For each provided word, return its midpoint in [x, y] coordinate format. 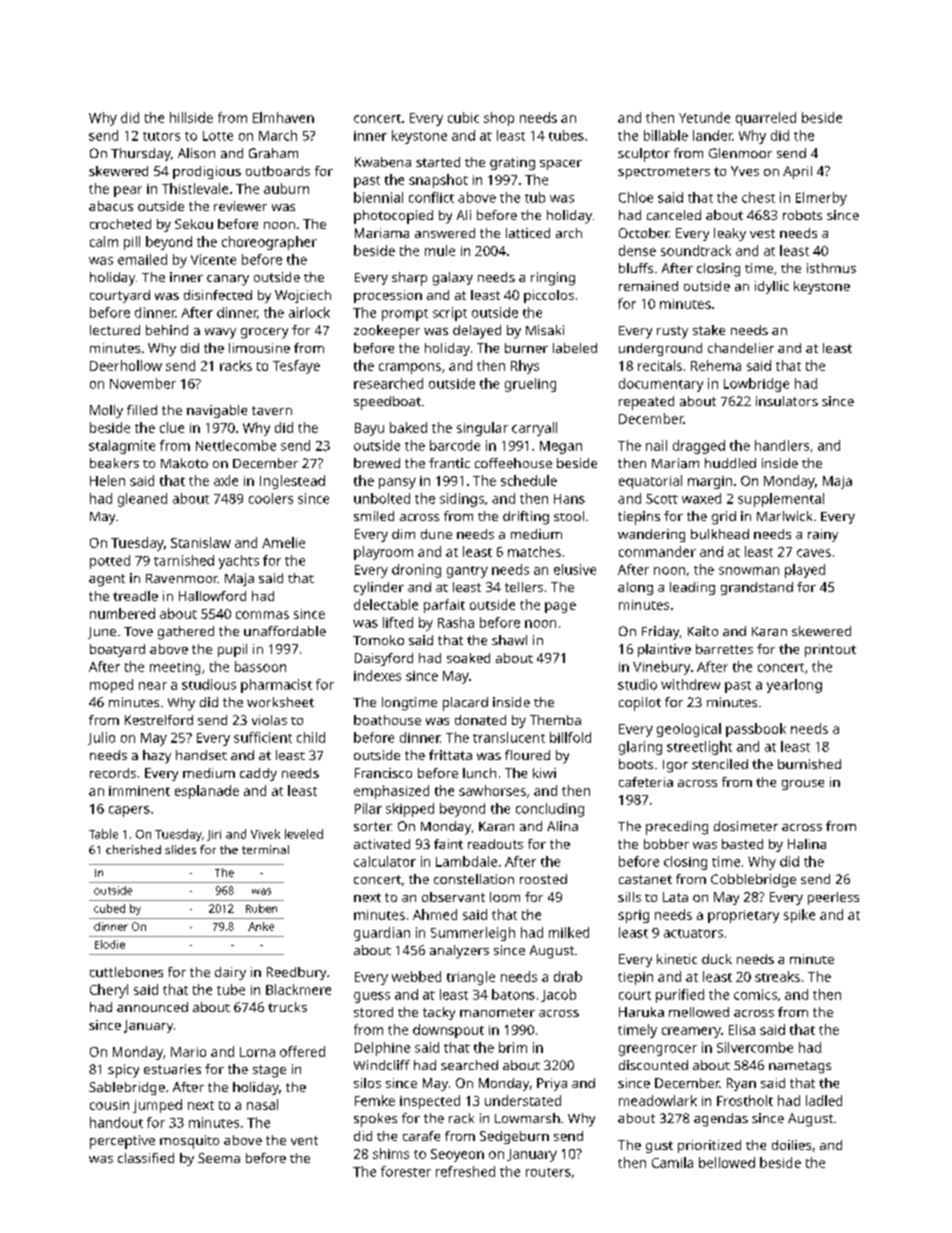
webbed [416, 976]
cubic [463, 117]
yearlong [794, 686]
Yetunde [704, 117]
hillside [191, 117]
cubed [109, 908]
